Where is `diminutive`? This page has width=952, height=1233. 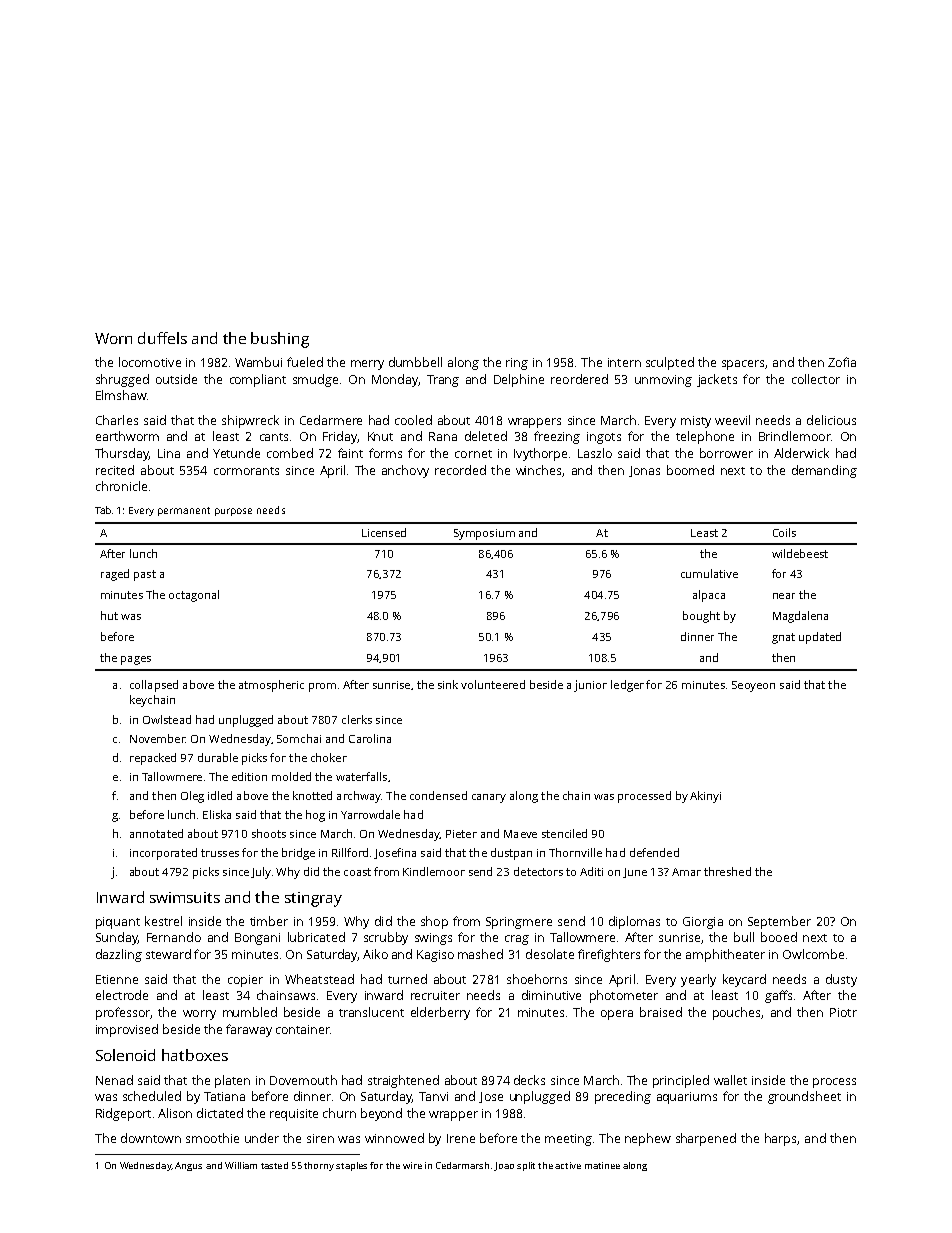
diminutive is located at coordinates (551, 995).
